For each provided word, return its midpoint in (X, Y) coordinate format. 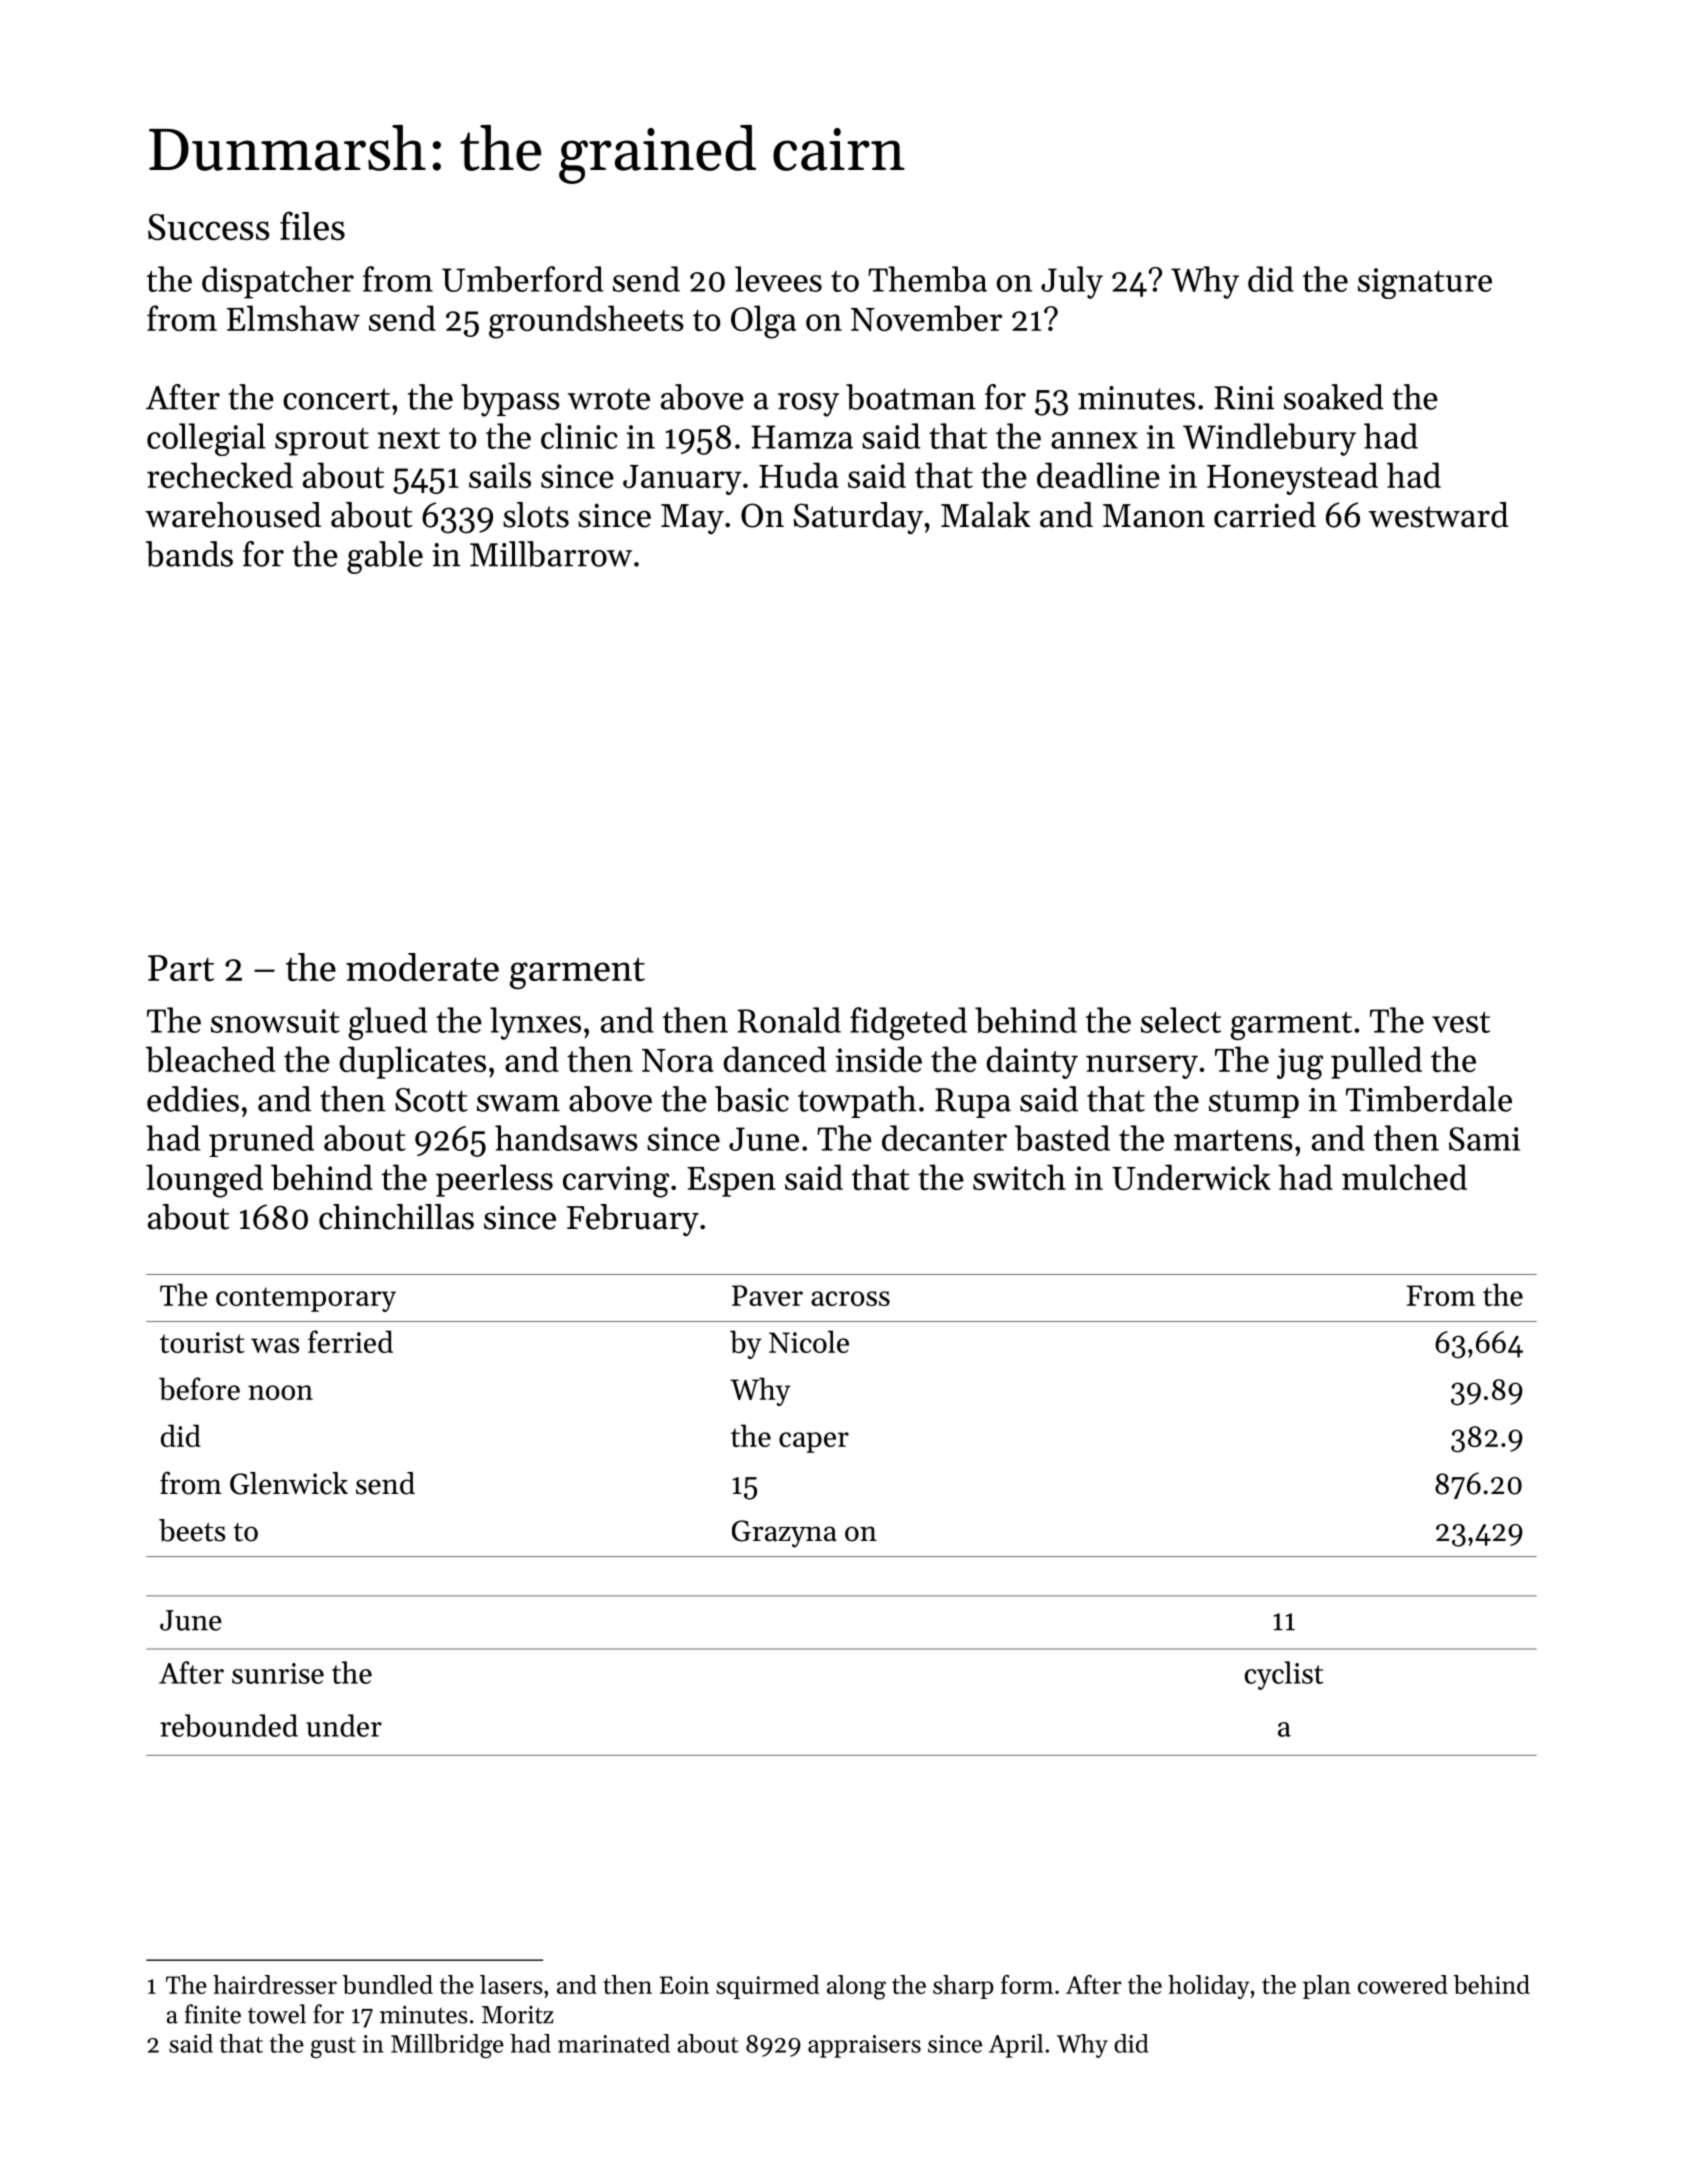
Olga (763, 322)
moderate (422, 967)
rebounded (229, 1725)
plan (1327, 1987)
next (409, 438)
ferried (350, 1341)
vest (1461, 1022)
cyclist (1284, 1675)
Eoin (684, 1985)
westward (1439, 515)
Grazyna (784, 1534)
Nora (678, 1060)
